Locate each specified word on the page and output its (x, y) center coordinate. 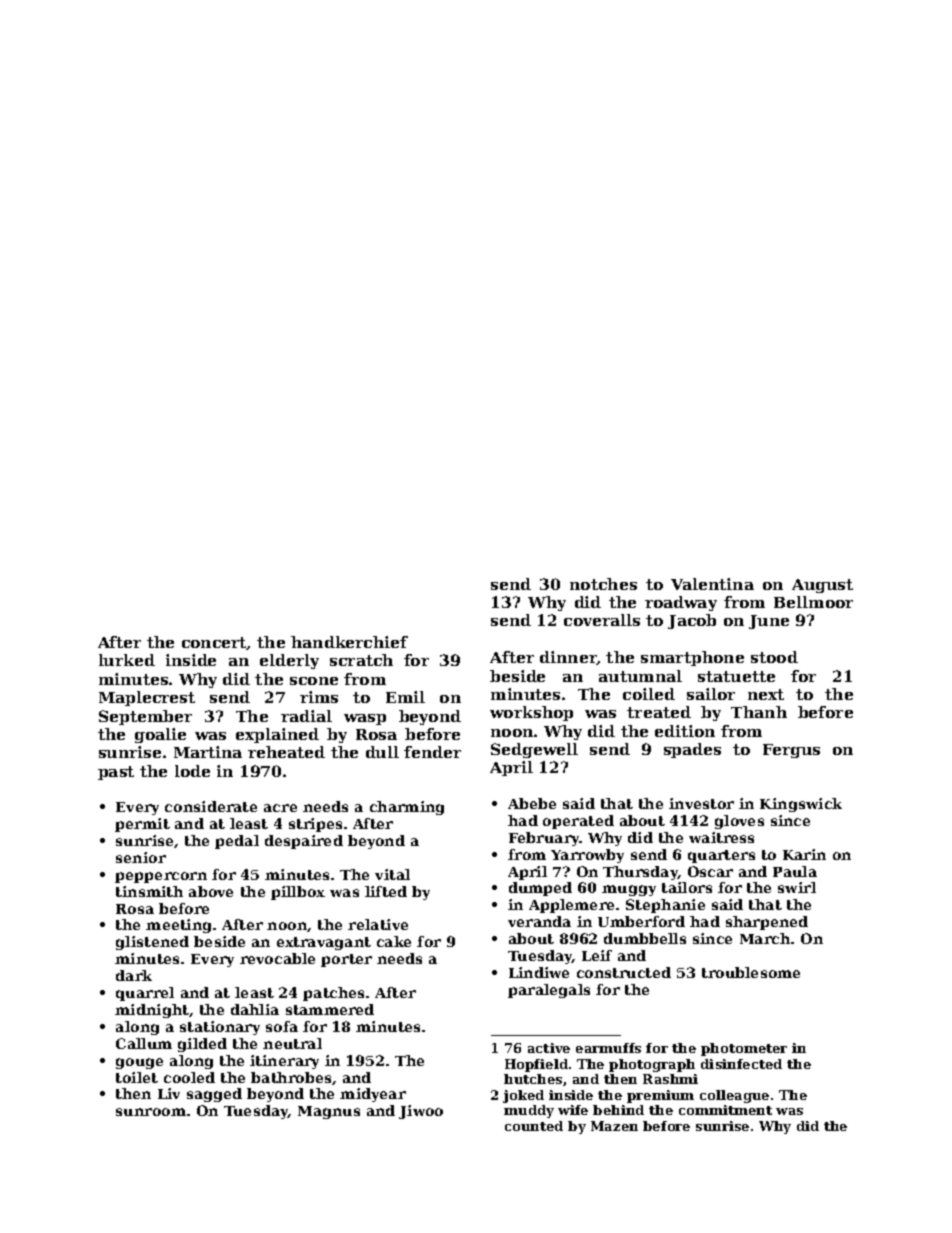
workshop (531, 713)
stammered (330, 1009)
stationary (220, 1028)
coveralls (602, 620)
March (765, 938)
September (145, 717)
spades (692, 750)
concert (214, 643)
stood (774, 657)
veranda (539, 921)
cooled (189, 1077)
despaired (304, 842)
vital (392, 874)
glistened (152, 943)
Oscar (710, 871)
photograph (652, 1065)
